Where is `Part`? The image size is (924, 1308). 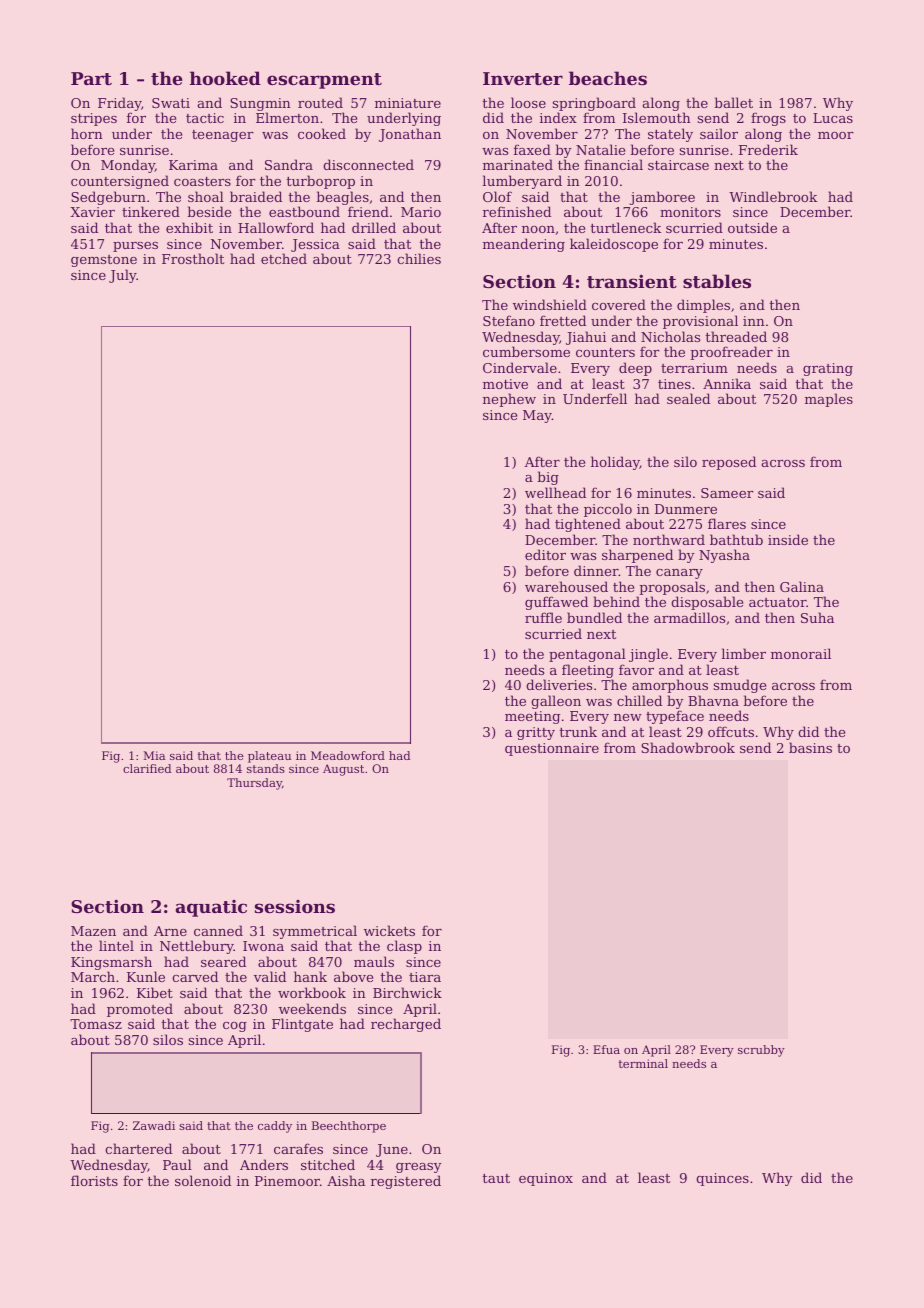
Part is located at coordinates (91, 78).
